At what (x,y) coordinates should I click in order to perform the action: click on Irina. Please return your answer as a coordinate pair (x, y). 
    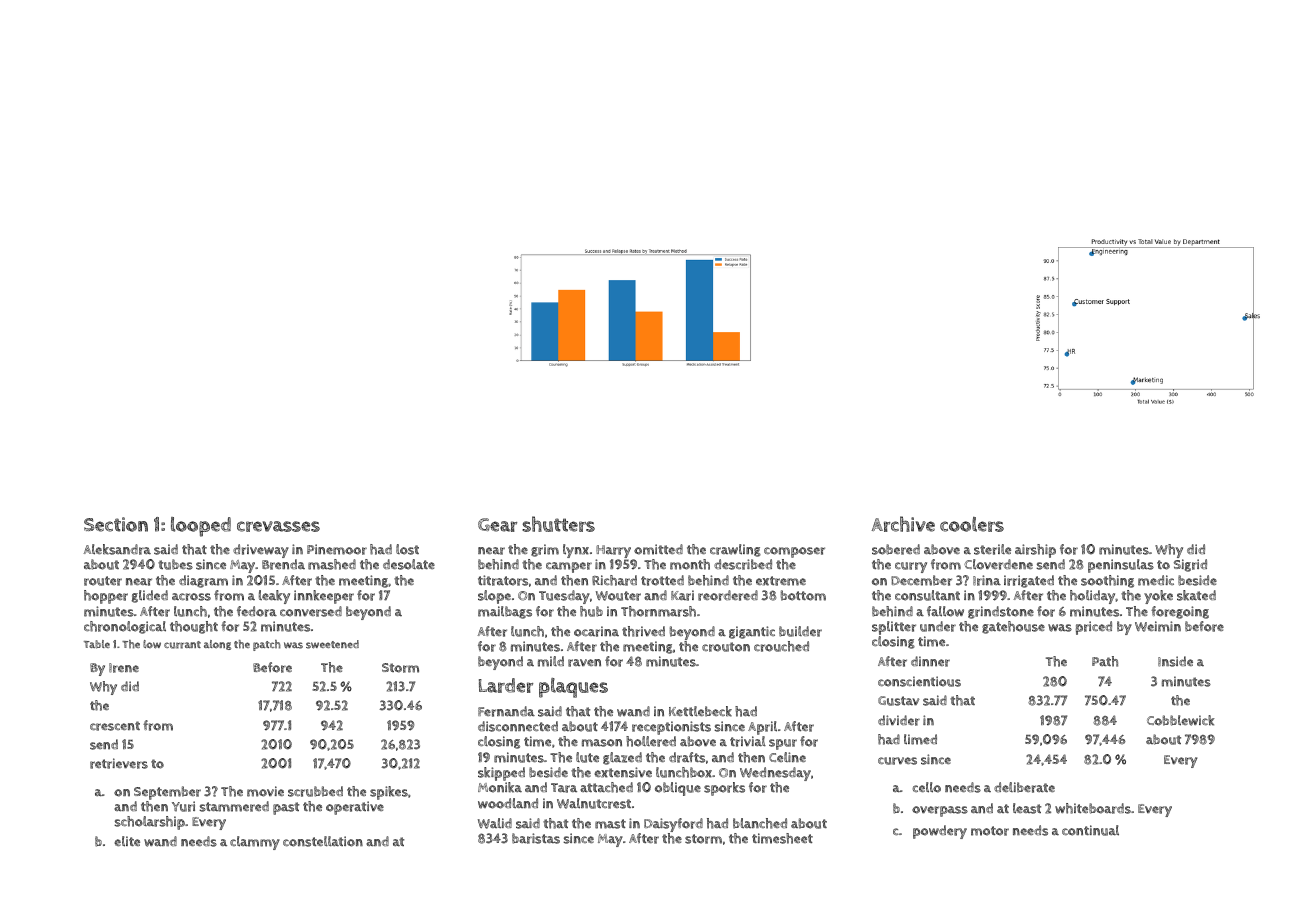
    Looking at the image, I should click on (987, 580).
